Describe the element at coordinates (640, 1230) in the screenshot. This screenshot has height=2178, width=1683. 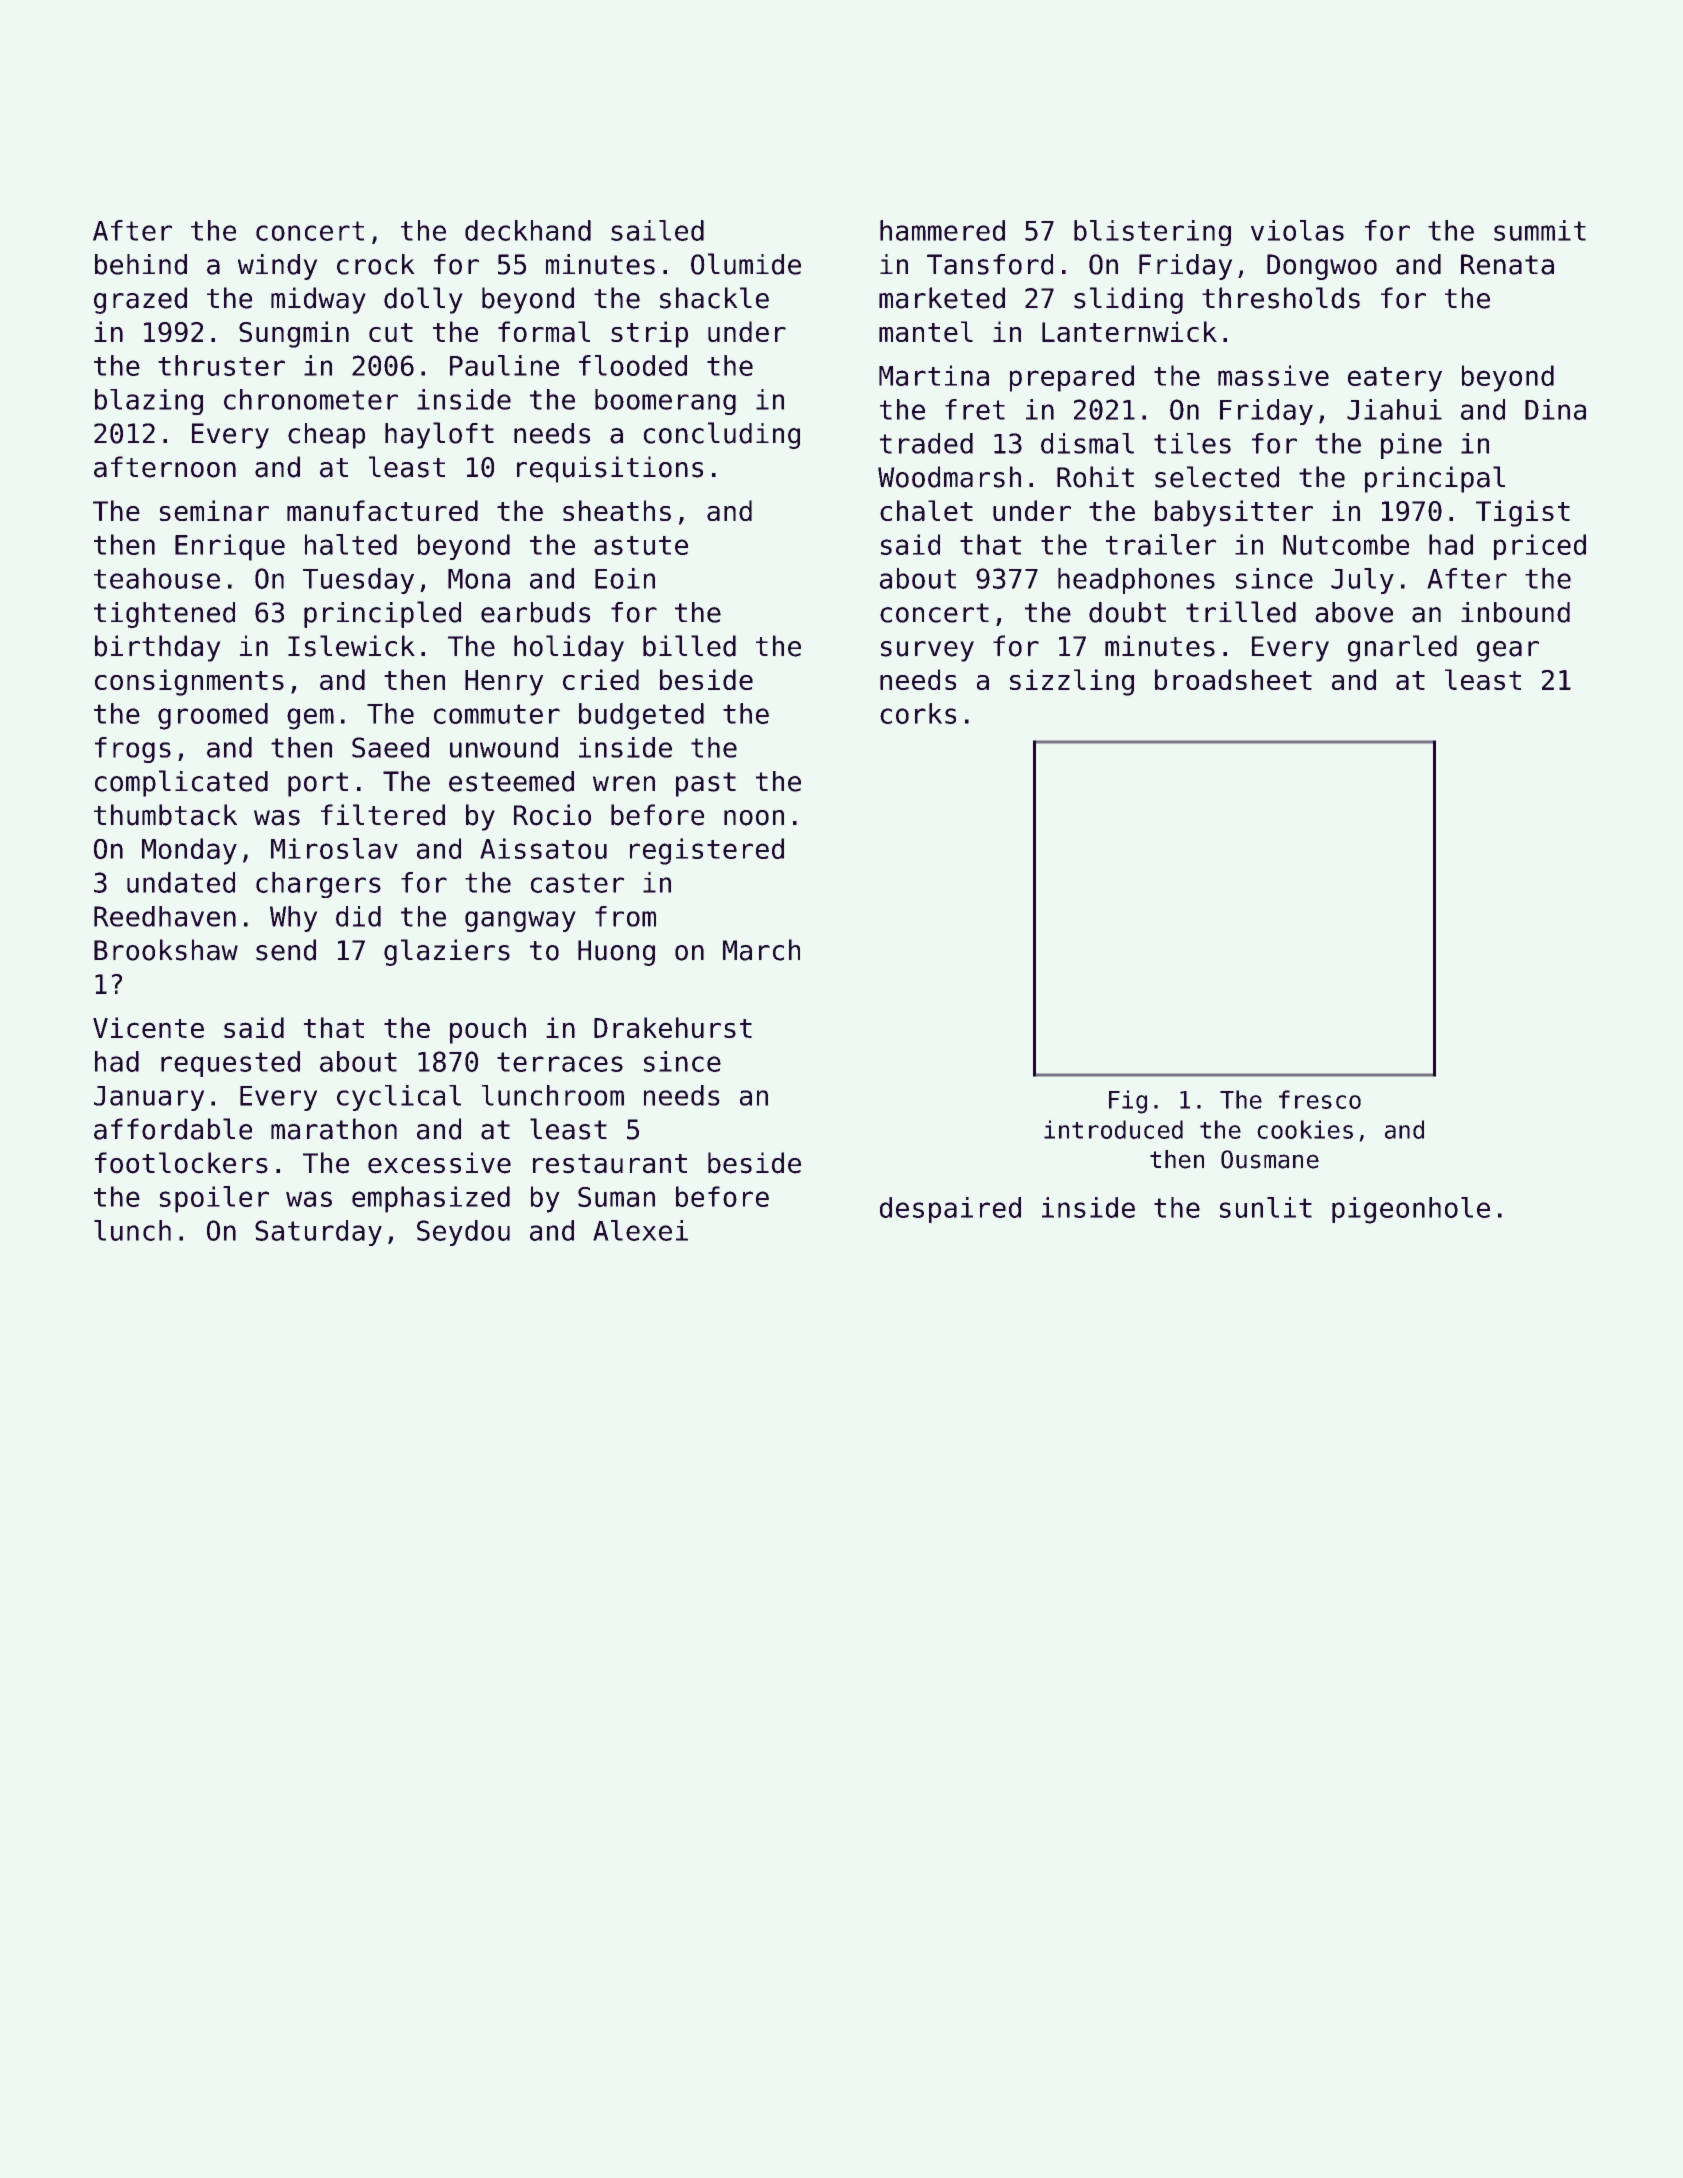
I see `Alexei` at that location.
